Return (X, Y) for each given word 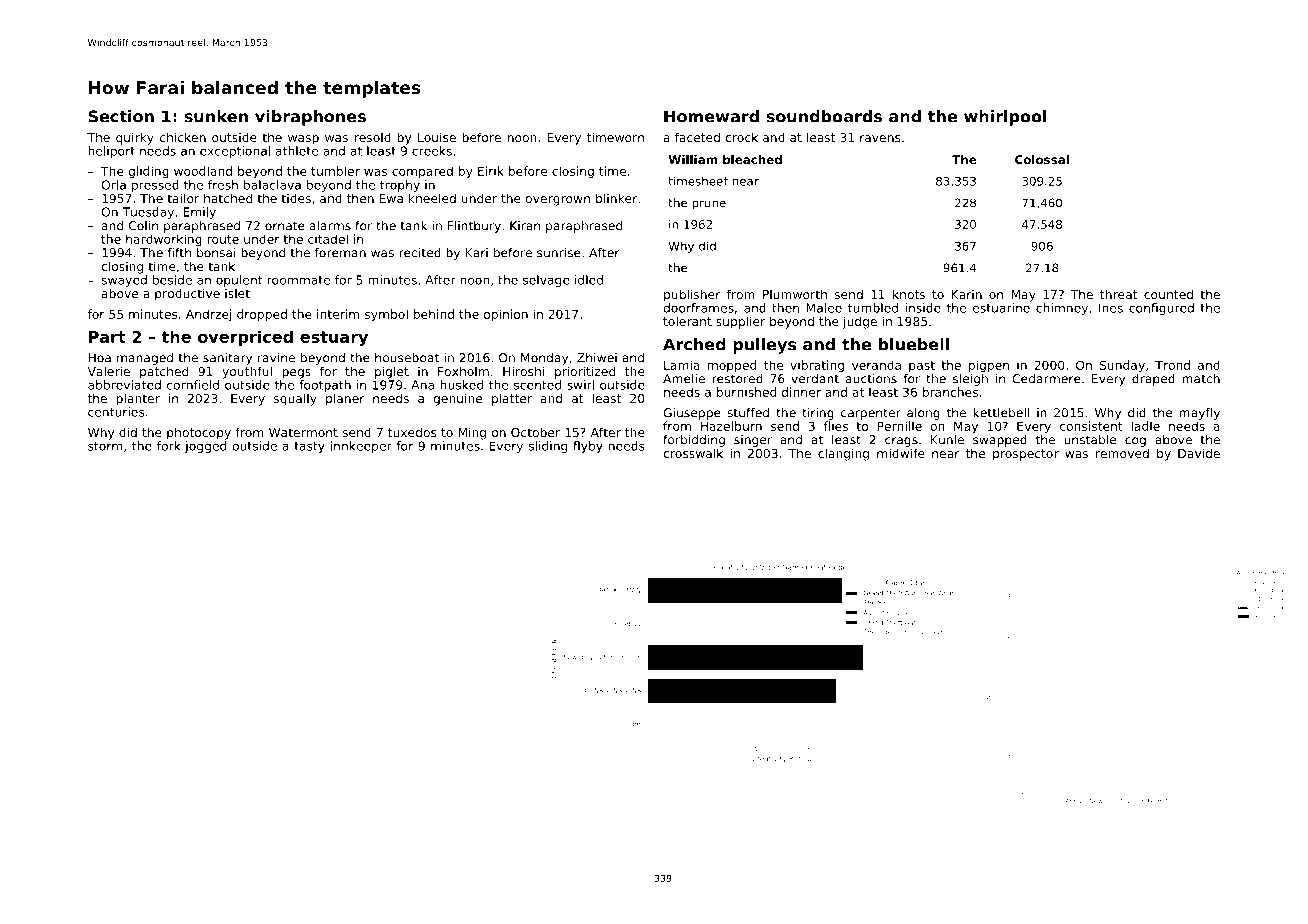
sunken (216, 116)
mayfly (1199, 414)
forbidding (694, 441)
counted (1168, 294)
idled (589, 280)
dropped (262, 315)
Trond (1172, 365)
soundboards (824, 116)
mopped (732, 366)
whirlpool (1005, 118)
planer (345, 399)
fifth (179, 253)
